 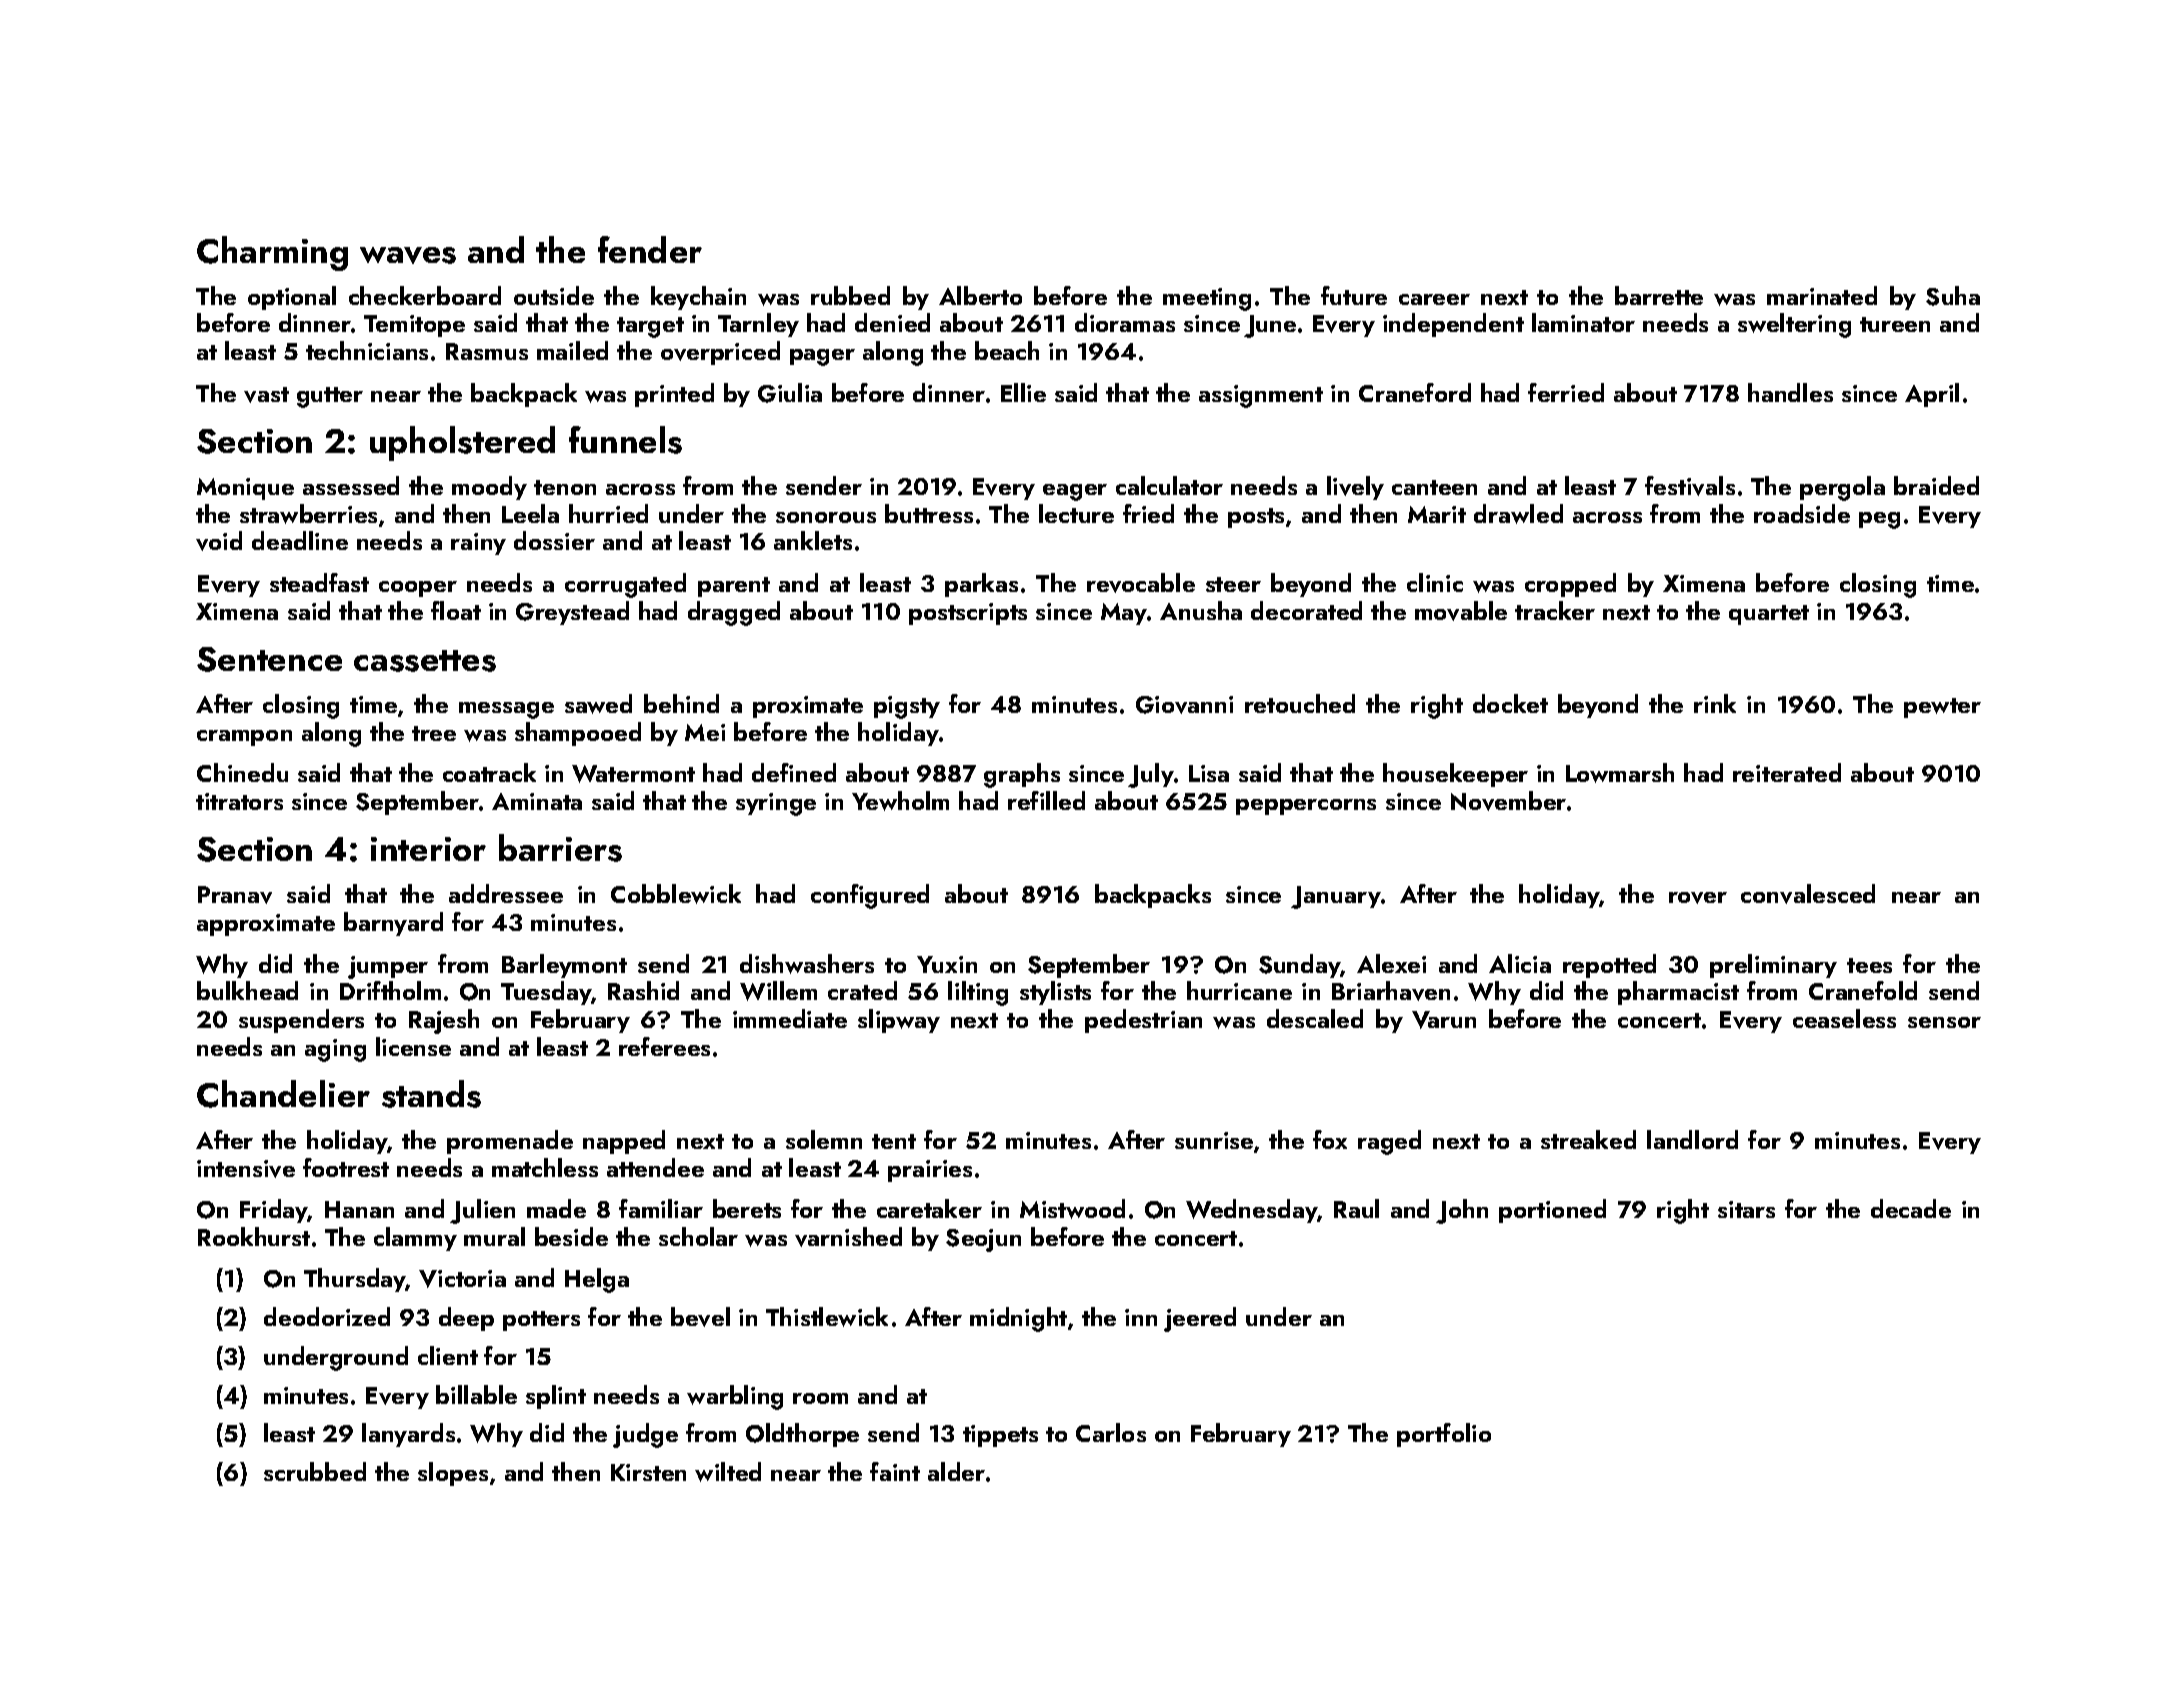 What do you see at coordinates (425, 661) in the image?
I see `cassettes` at bounding box center [425, 661].
